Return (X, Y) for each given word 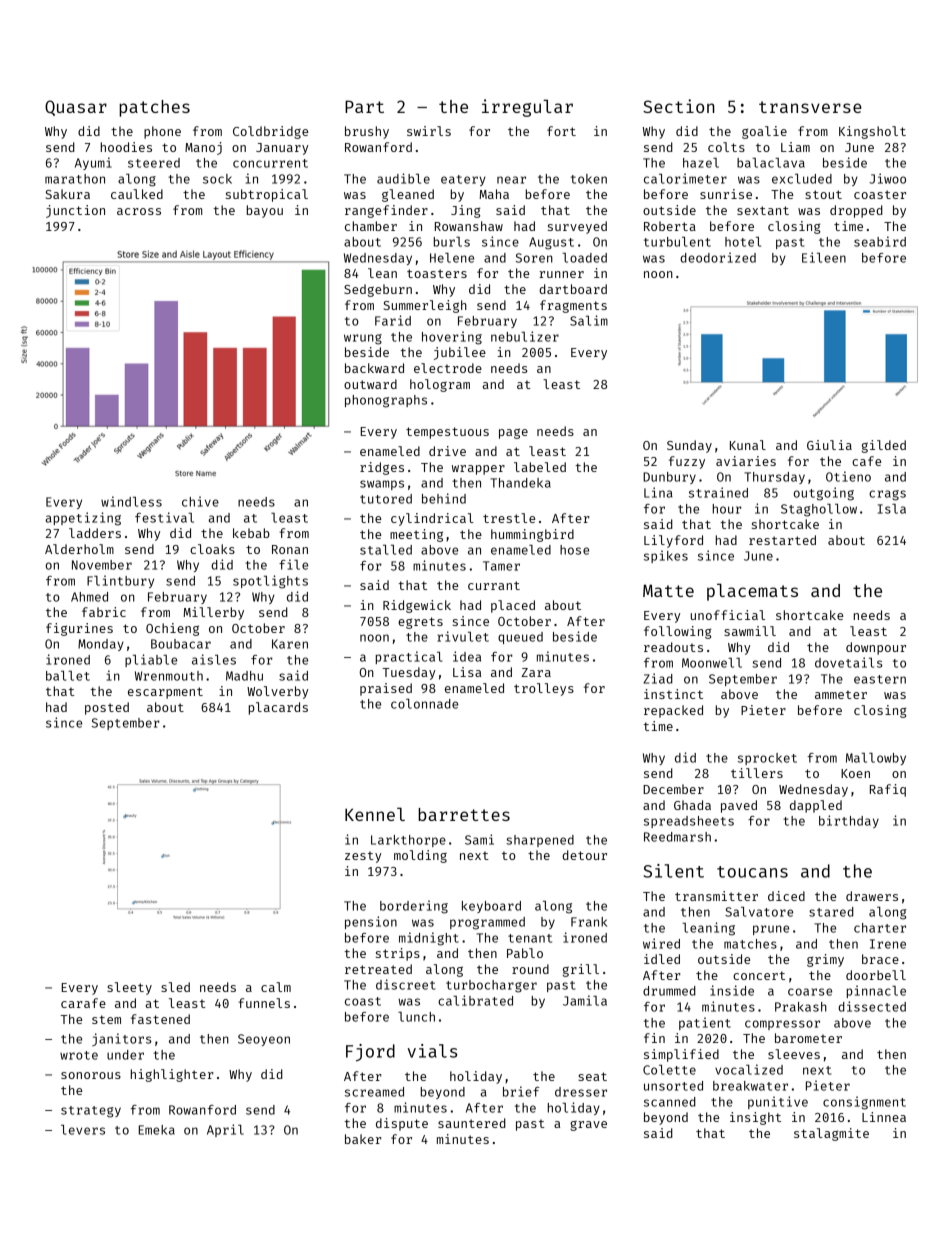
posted (107, 708)
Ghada (692, 805)
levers (83, 1130)
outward (370, 384)
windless (131, 501)
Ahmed (89, 597)
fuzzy (687, 462)
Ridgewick (417, 606)
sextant (763, 210)
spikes (666, 556)
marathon (75, 179)
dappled (816, 806)
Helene (452, 258)
